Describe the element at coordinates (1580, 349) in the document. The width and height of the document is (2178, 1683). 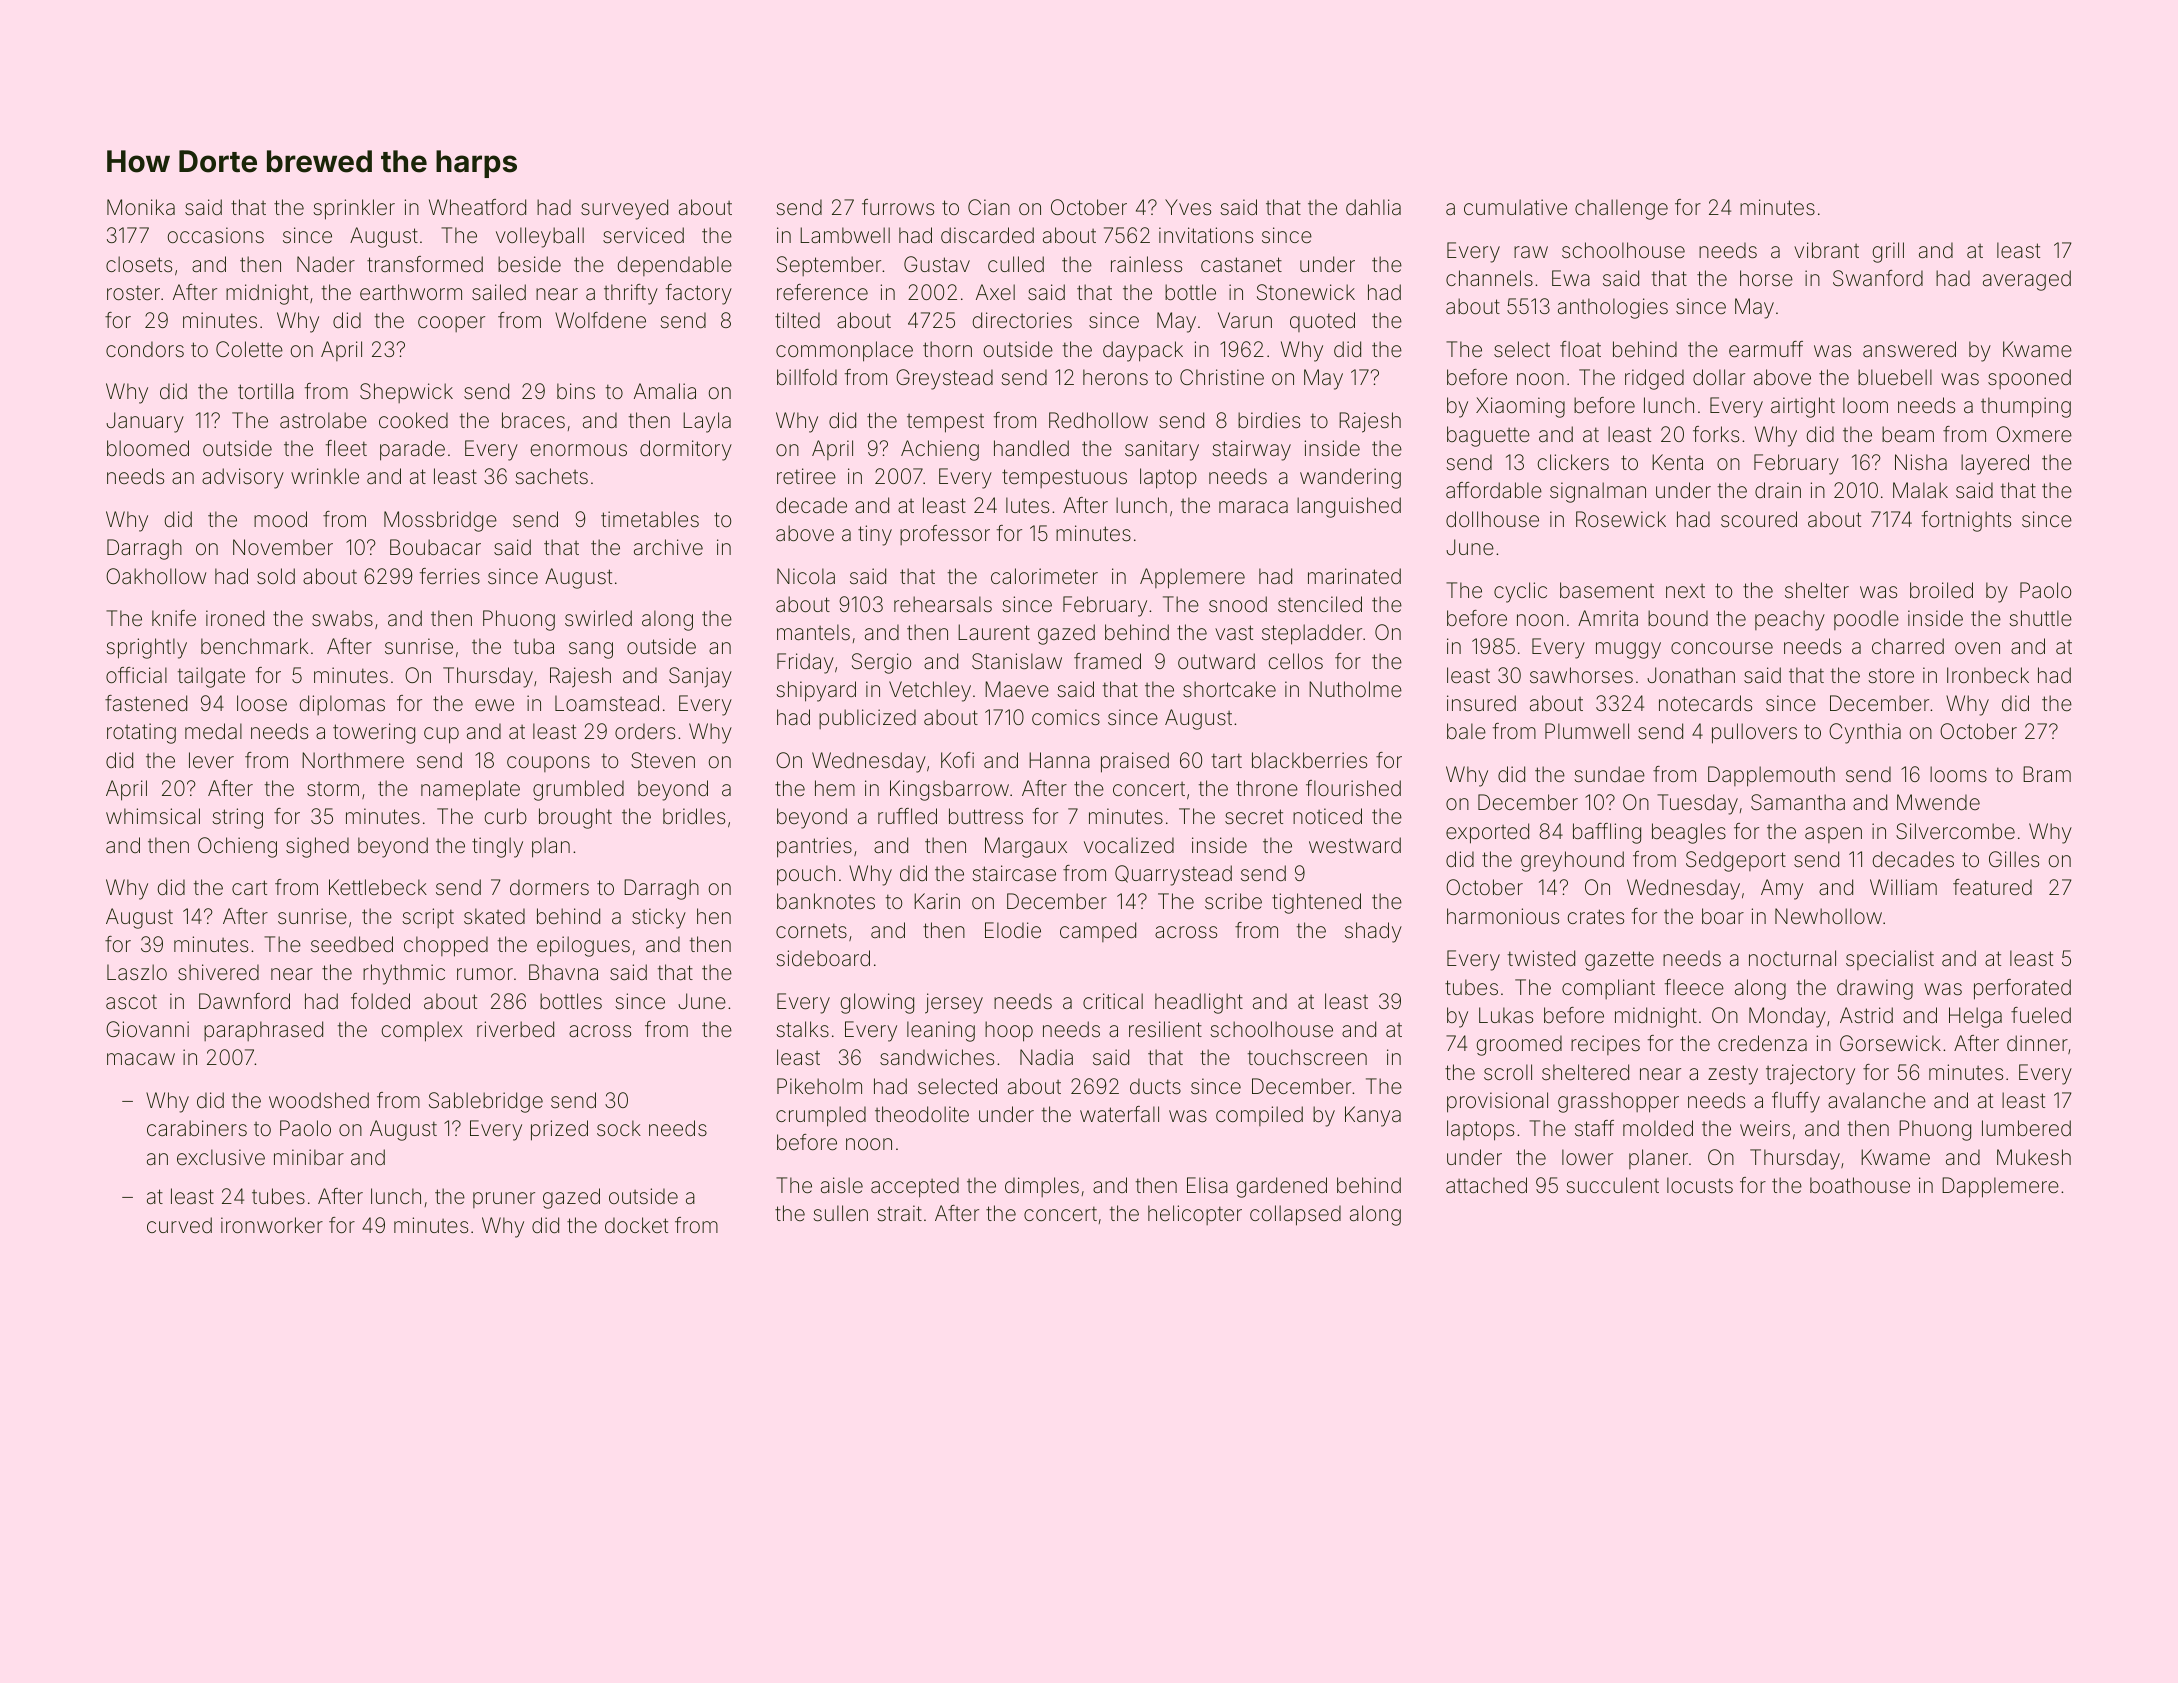
I see `float` at that location.
